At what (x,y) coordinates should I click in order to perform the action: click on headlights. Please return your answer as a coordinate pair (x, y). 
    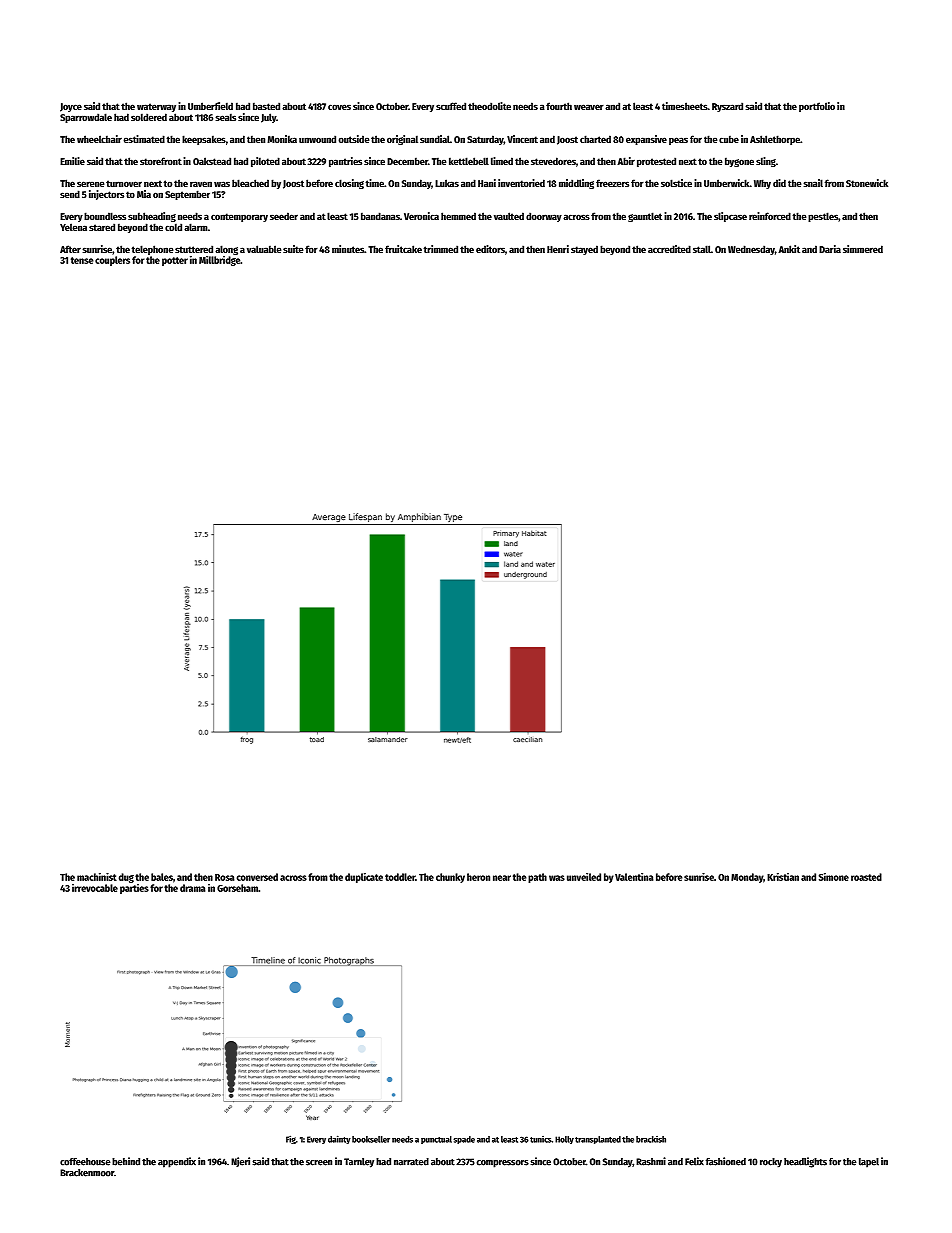
    Looking at the image, I should click on (805, 1162).
